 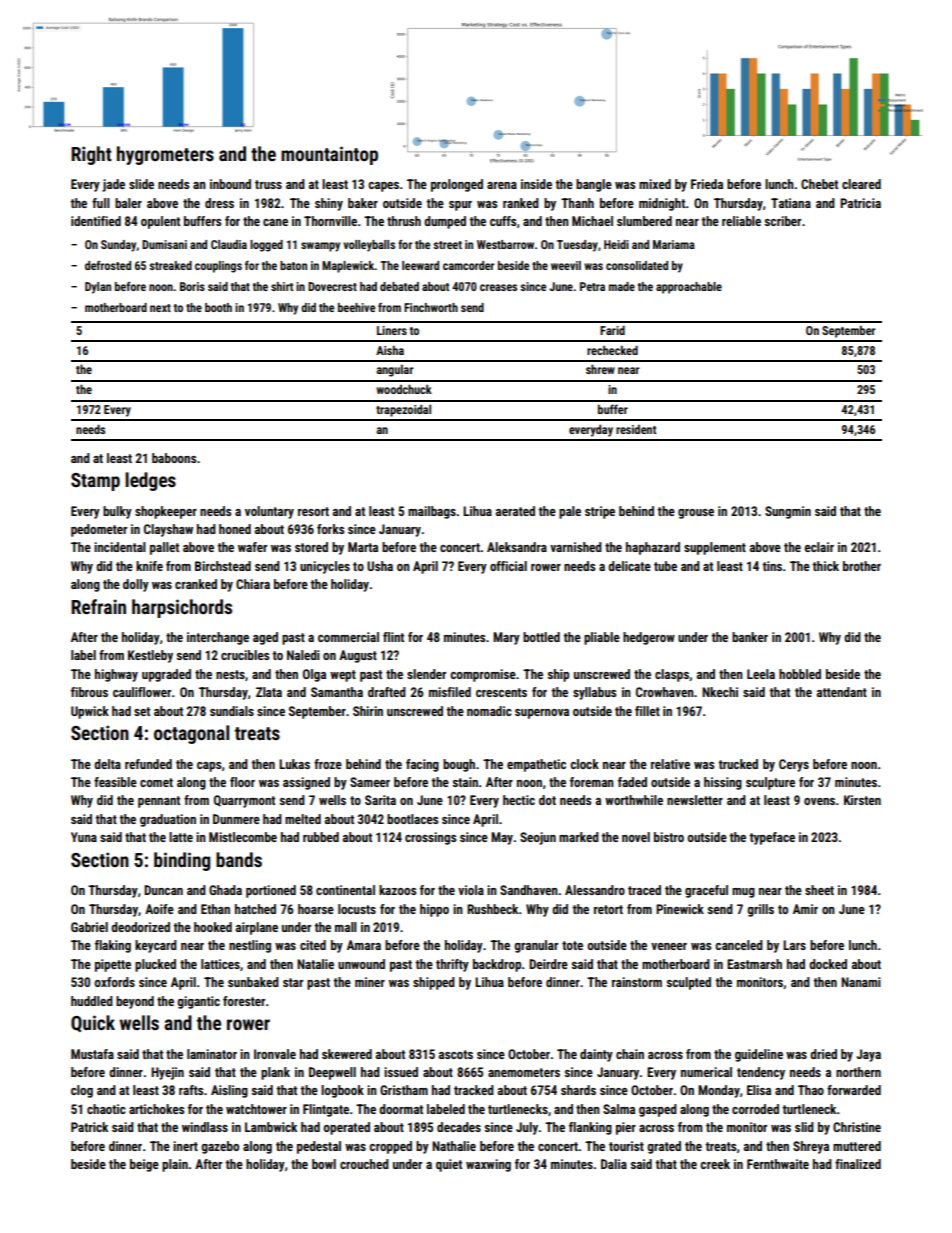 What do you see at coordinates (862, 800) in the screenshot?
I see `Kirsten` at bounding box center [862, 800].
